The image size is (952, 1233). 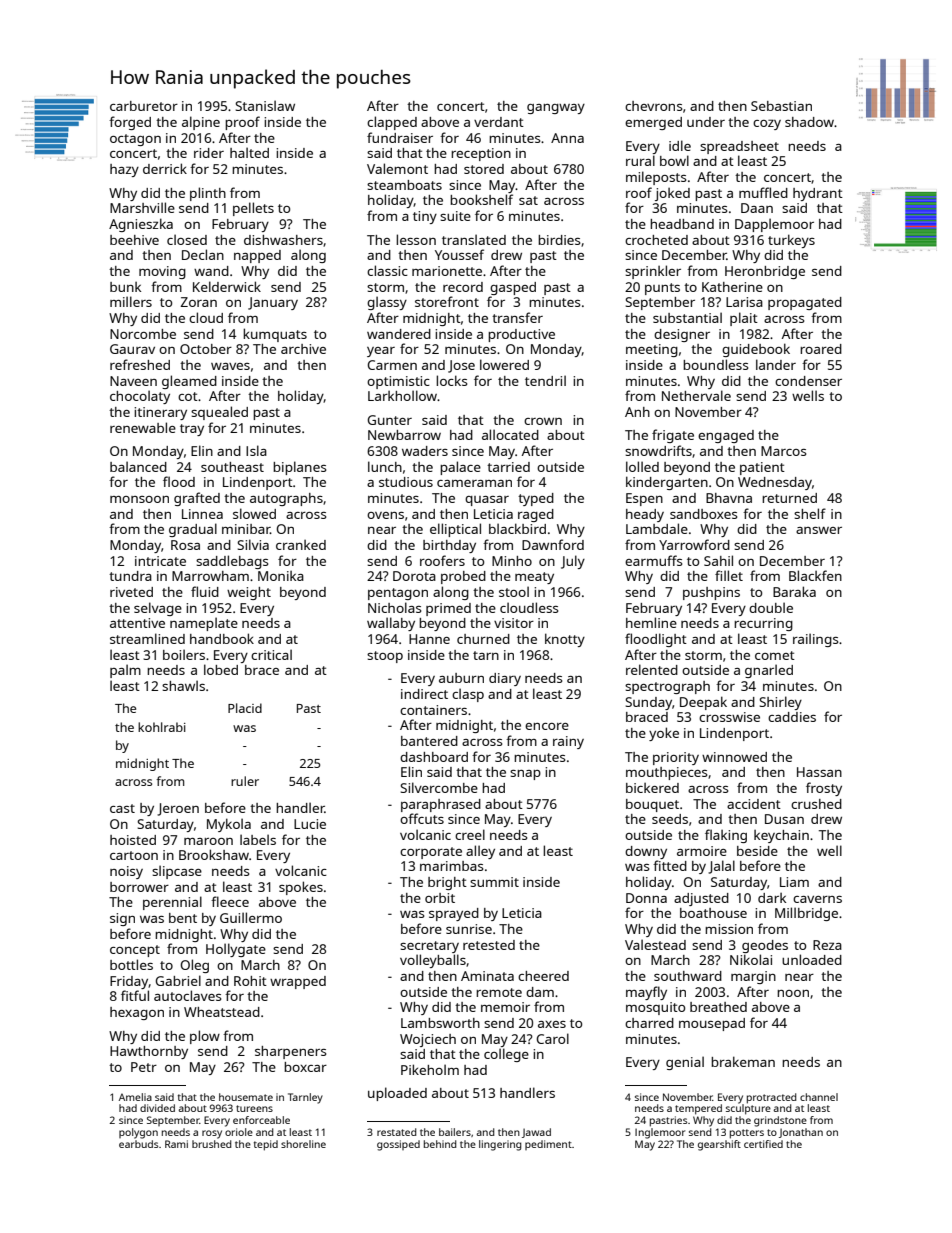 What do you see at coordinates (290, 1052) in the document?
I see `sharpeners` at bounding box center [290, 1052].
